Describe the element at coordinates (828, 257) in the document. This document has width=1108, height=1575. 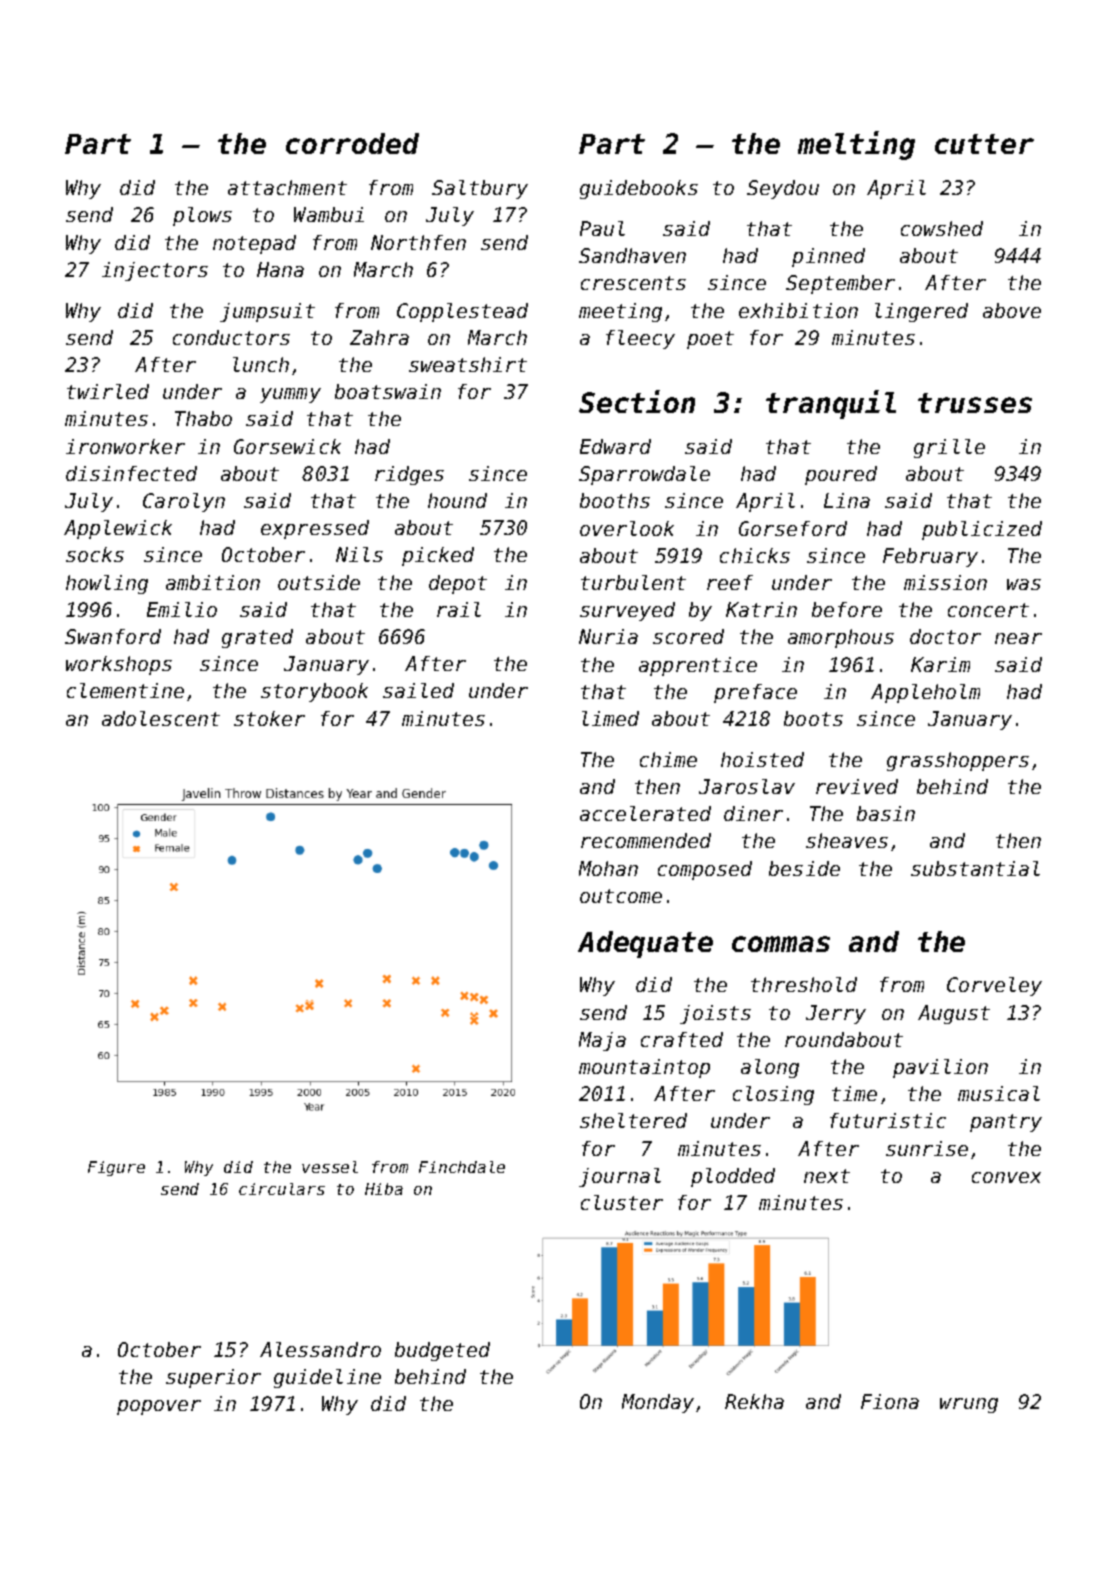
I see `pinned` at that location.
